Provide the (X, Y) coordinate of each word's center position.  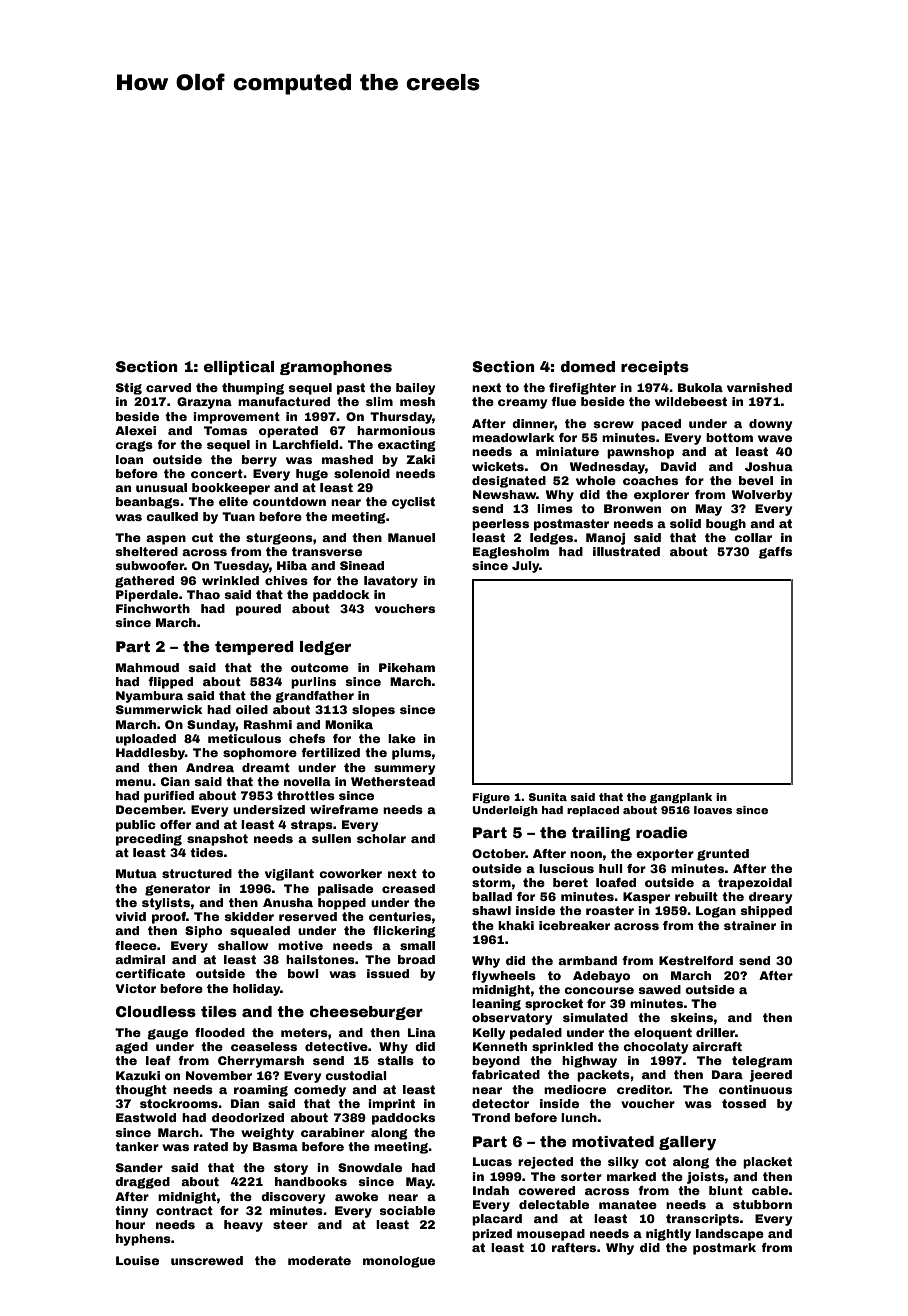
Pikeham (407, 667)
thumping (253, 389)
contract (184, 1210)
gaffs (775, 553)
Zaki (420, 459)
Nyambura (149, 697)
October (499, 853)
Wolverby (762, 496)
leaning (496, 1005)
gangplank (681, 798)
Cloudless (156, 1011)
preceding (149, 840)
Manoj (605, 539)
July (525, 567)
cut (202, 537)
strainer (750, 925)
